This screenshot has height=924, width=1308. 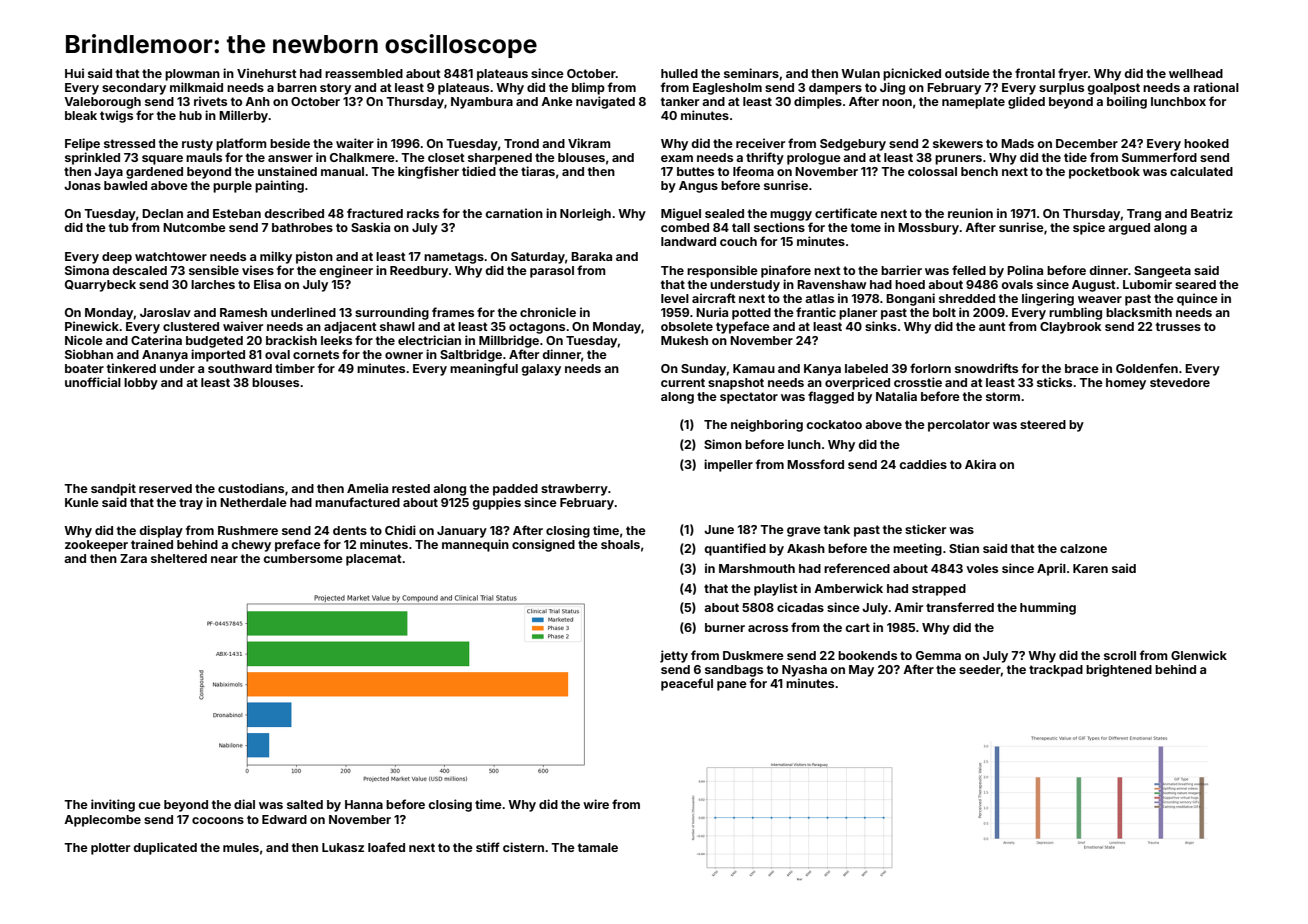 I want to click on glided, so click(x=1026, y=102).
